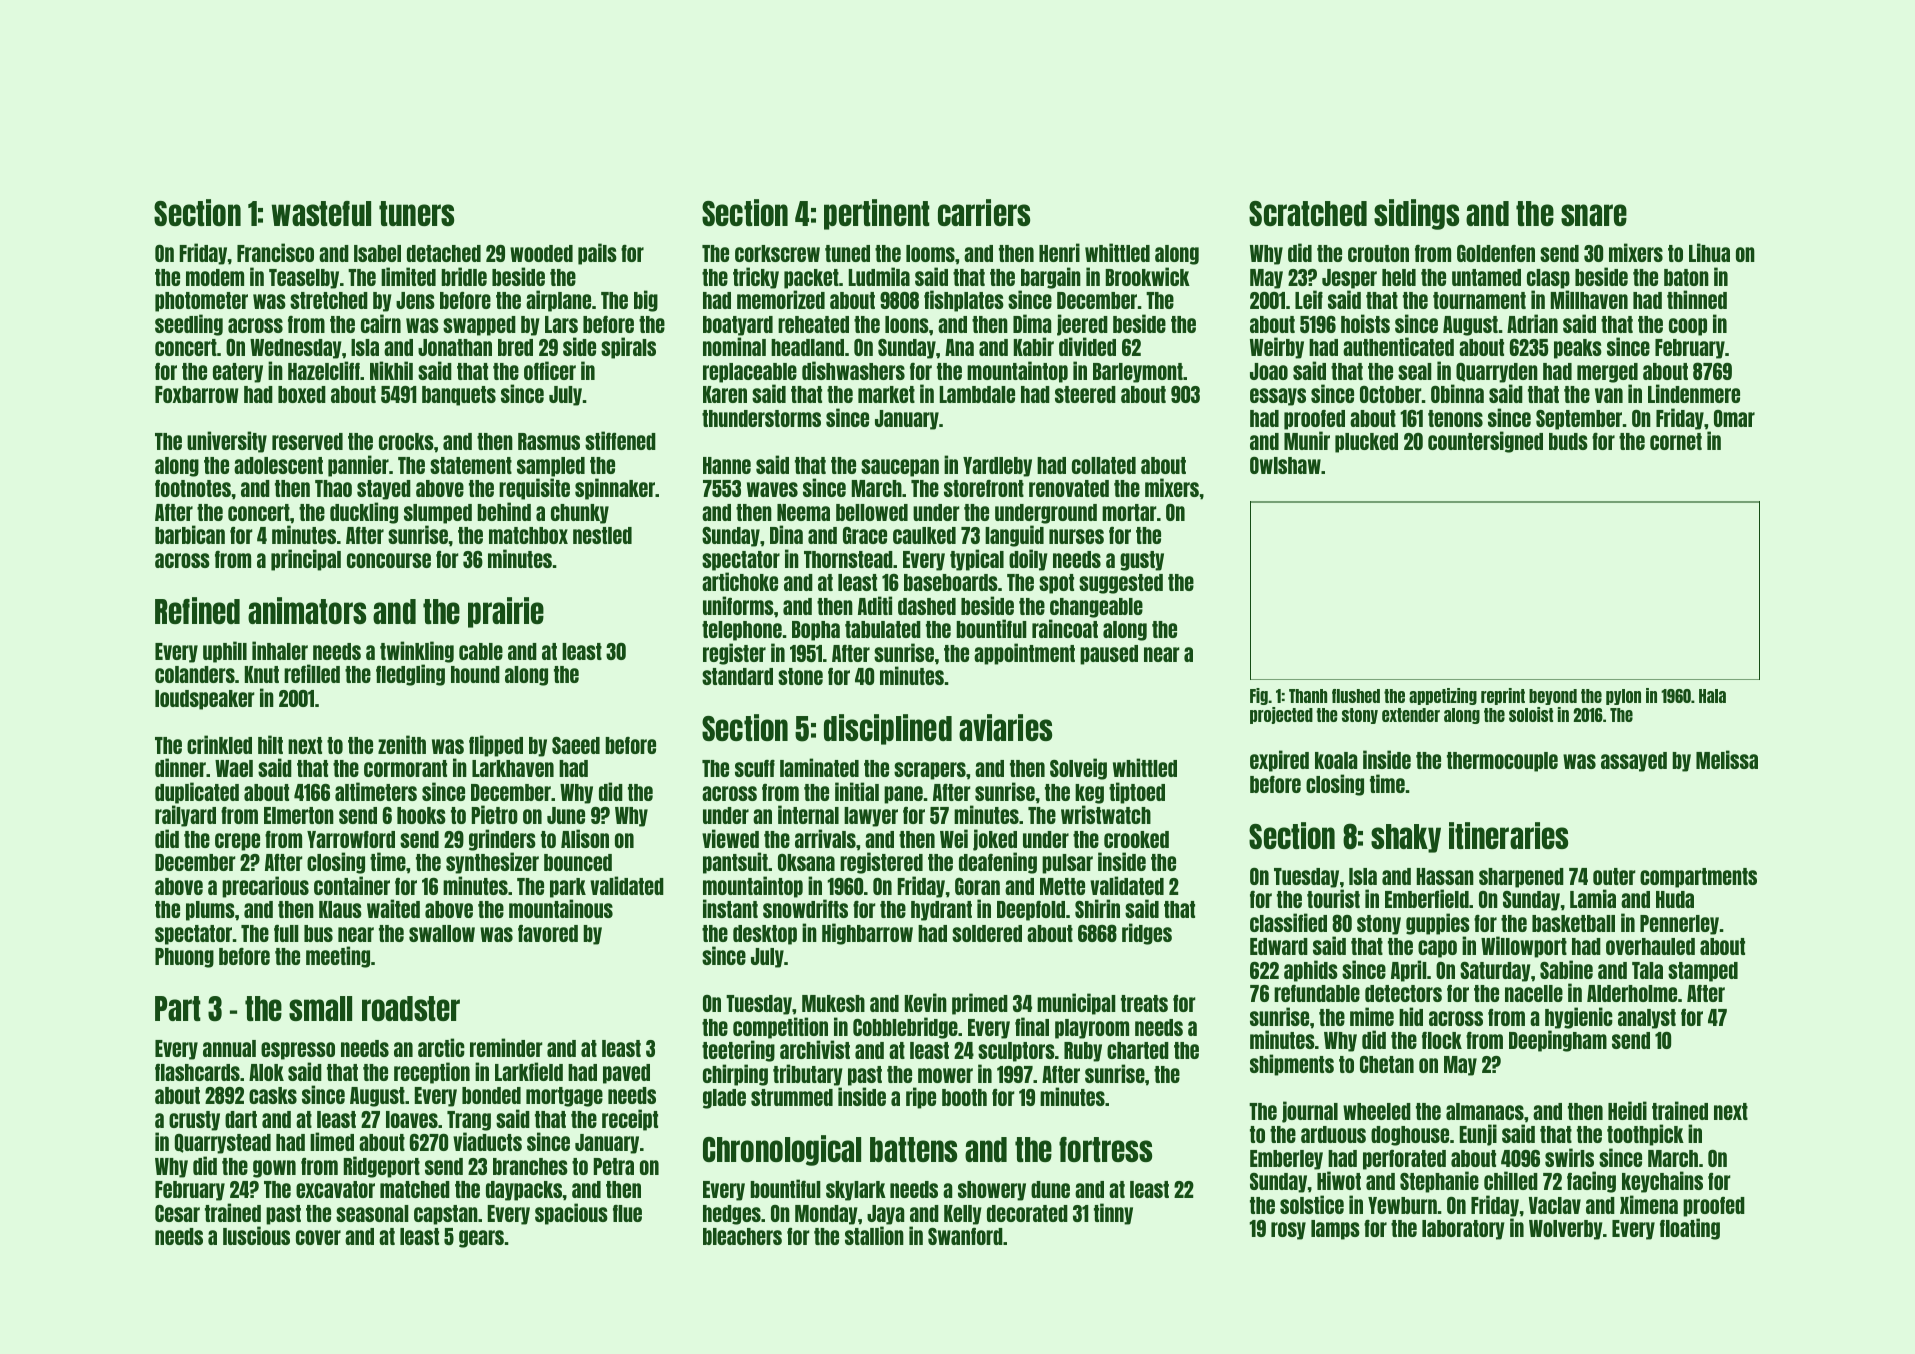 Image resolution: width=1915 pixels, height=1354 pixels. Describe the element at coordinates (1676, 441) in the screenshot. I see `cornet` at that location.
